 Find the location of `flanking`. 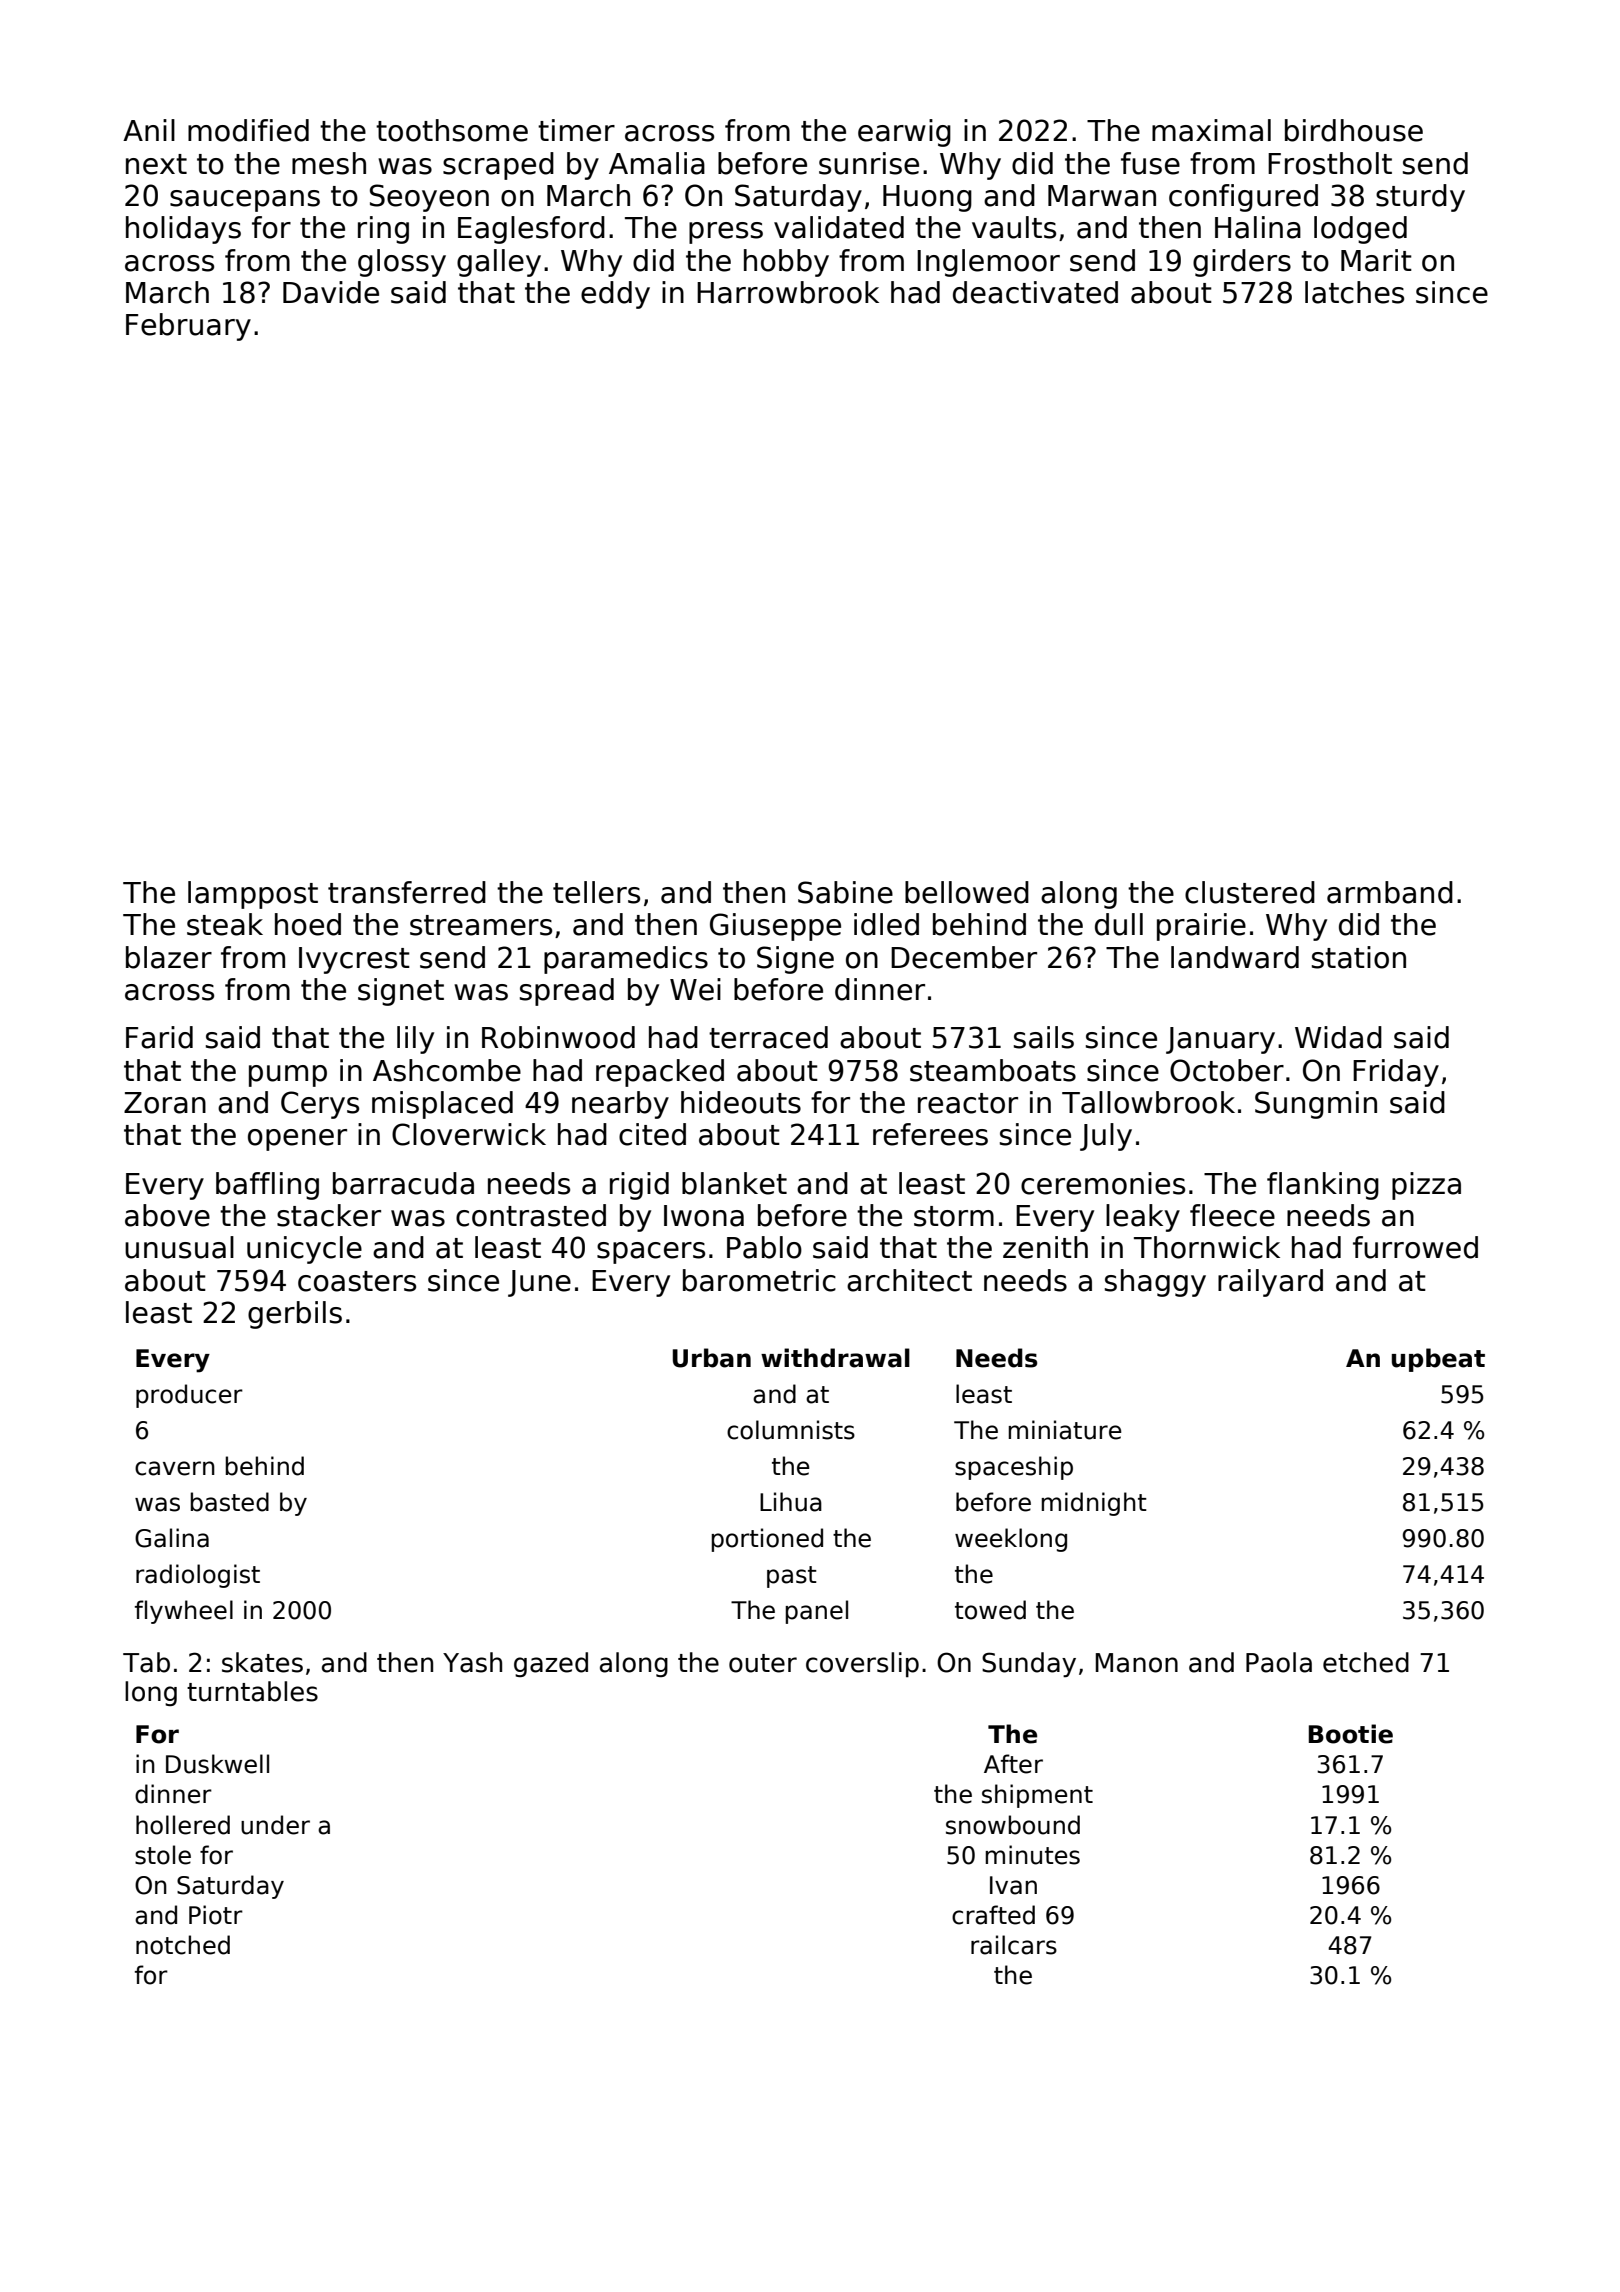

flanking is located at coordinates (1323, 1186).
